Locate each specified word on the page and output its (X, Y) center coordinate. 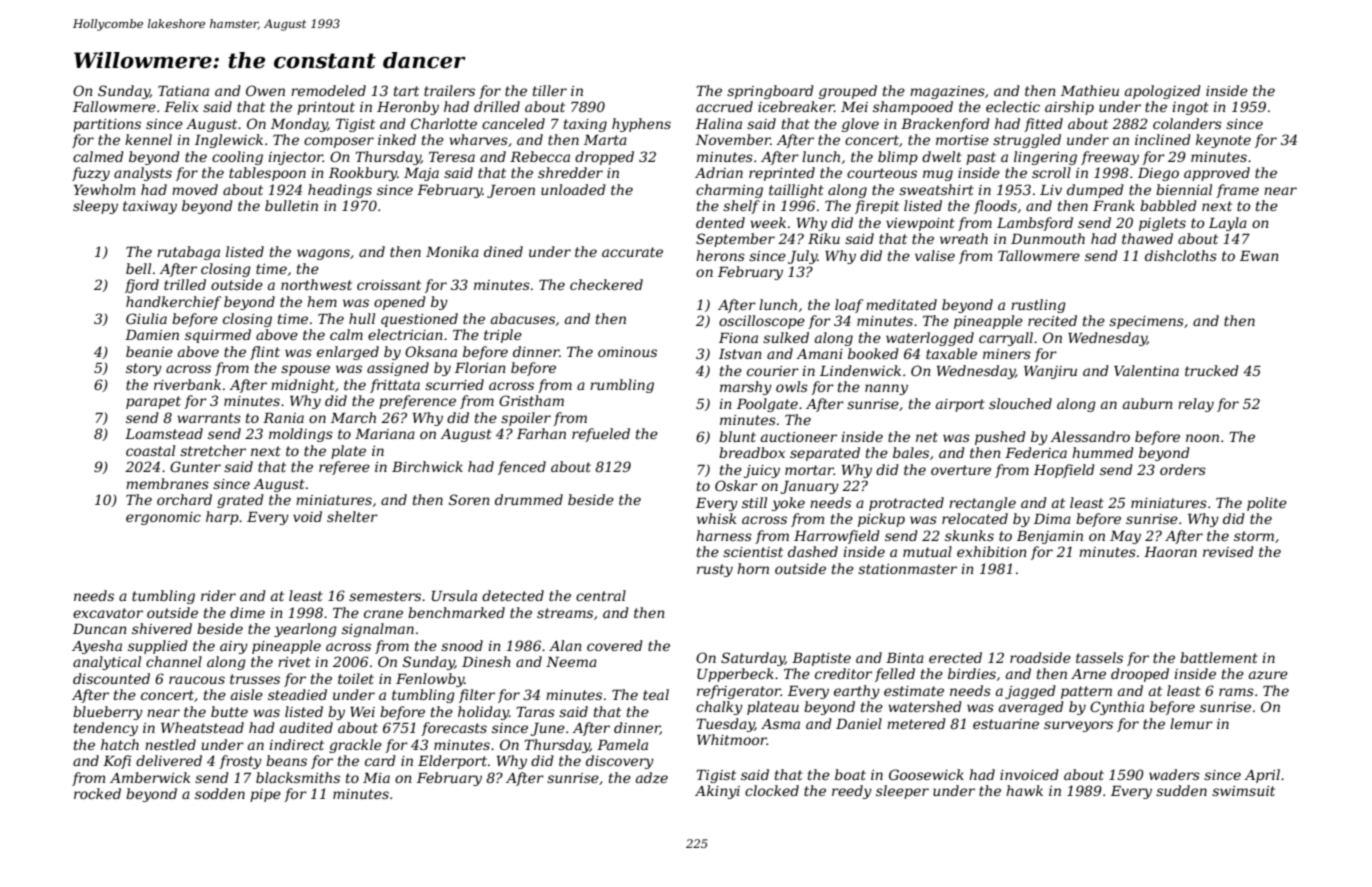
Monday (299, 125)
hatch (120, 744)
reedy (852, 792)
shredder (570, 172)
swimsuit (1243, 791)
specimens (1146, 322)
